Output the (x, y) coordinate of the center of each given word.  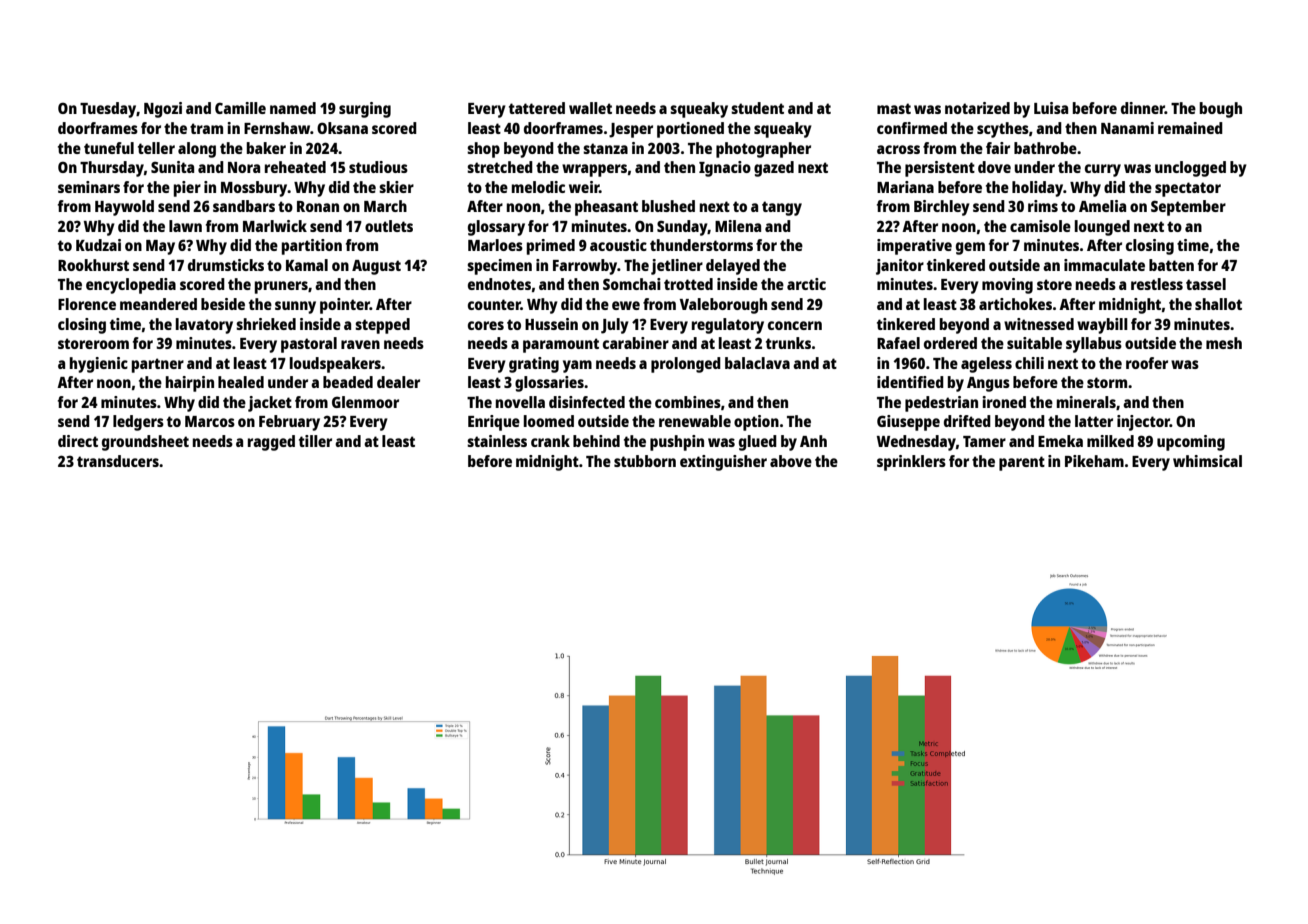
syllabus (1094, 345)
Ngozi (163, 110)
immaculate (1104, 265)
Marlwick (275, 226)
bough (1221, 110)
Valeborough (723, 306)
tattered (537, 108)
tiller (315, 441)
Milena (738, 226)
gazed (774, 169)
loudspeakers (335, 365)
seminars (89, 187)
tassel (1206, 284)
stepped (382, 326)
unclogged (1190, 169)
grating (534, 365)
